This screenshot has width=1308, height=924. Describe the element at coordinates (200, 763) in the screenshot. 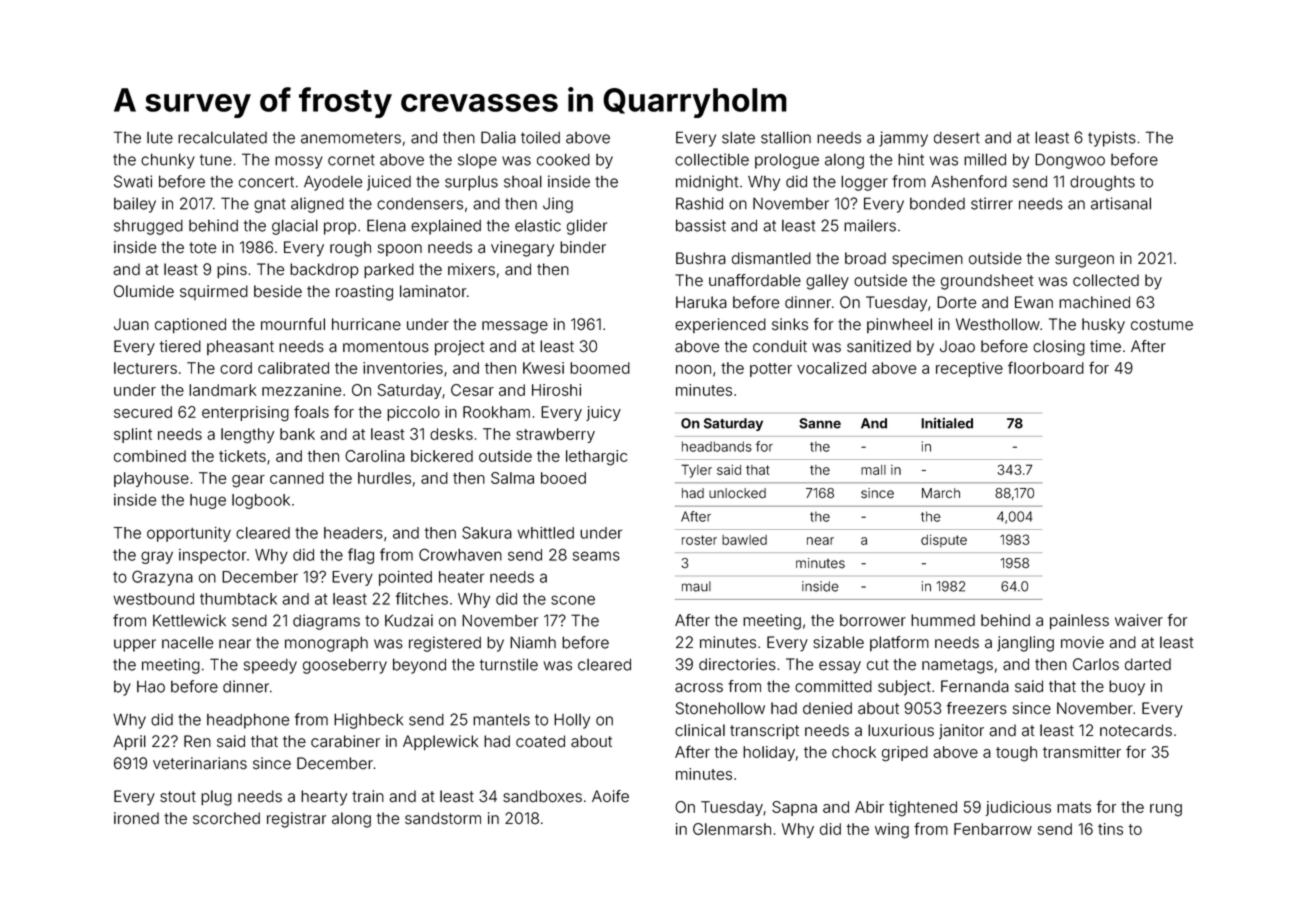

I see `veterinarians` at that location.
